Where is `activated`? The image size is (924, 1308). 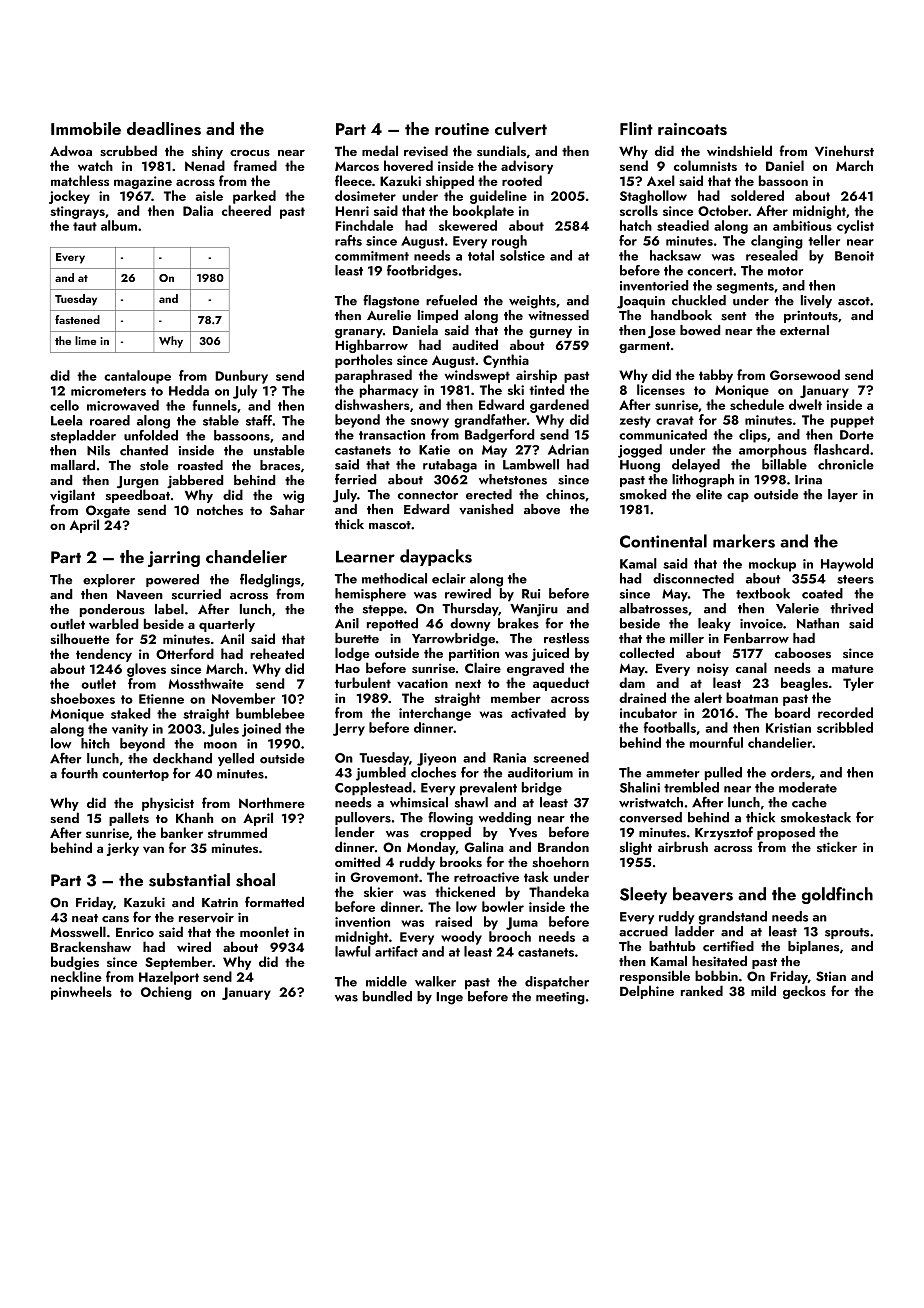 activated is located at coordinates (538, 712).
